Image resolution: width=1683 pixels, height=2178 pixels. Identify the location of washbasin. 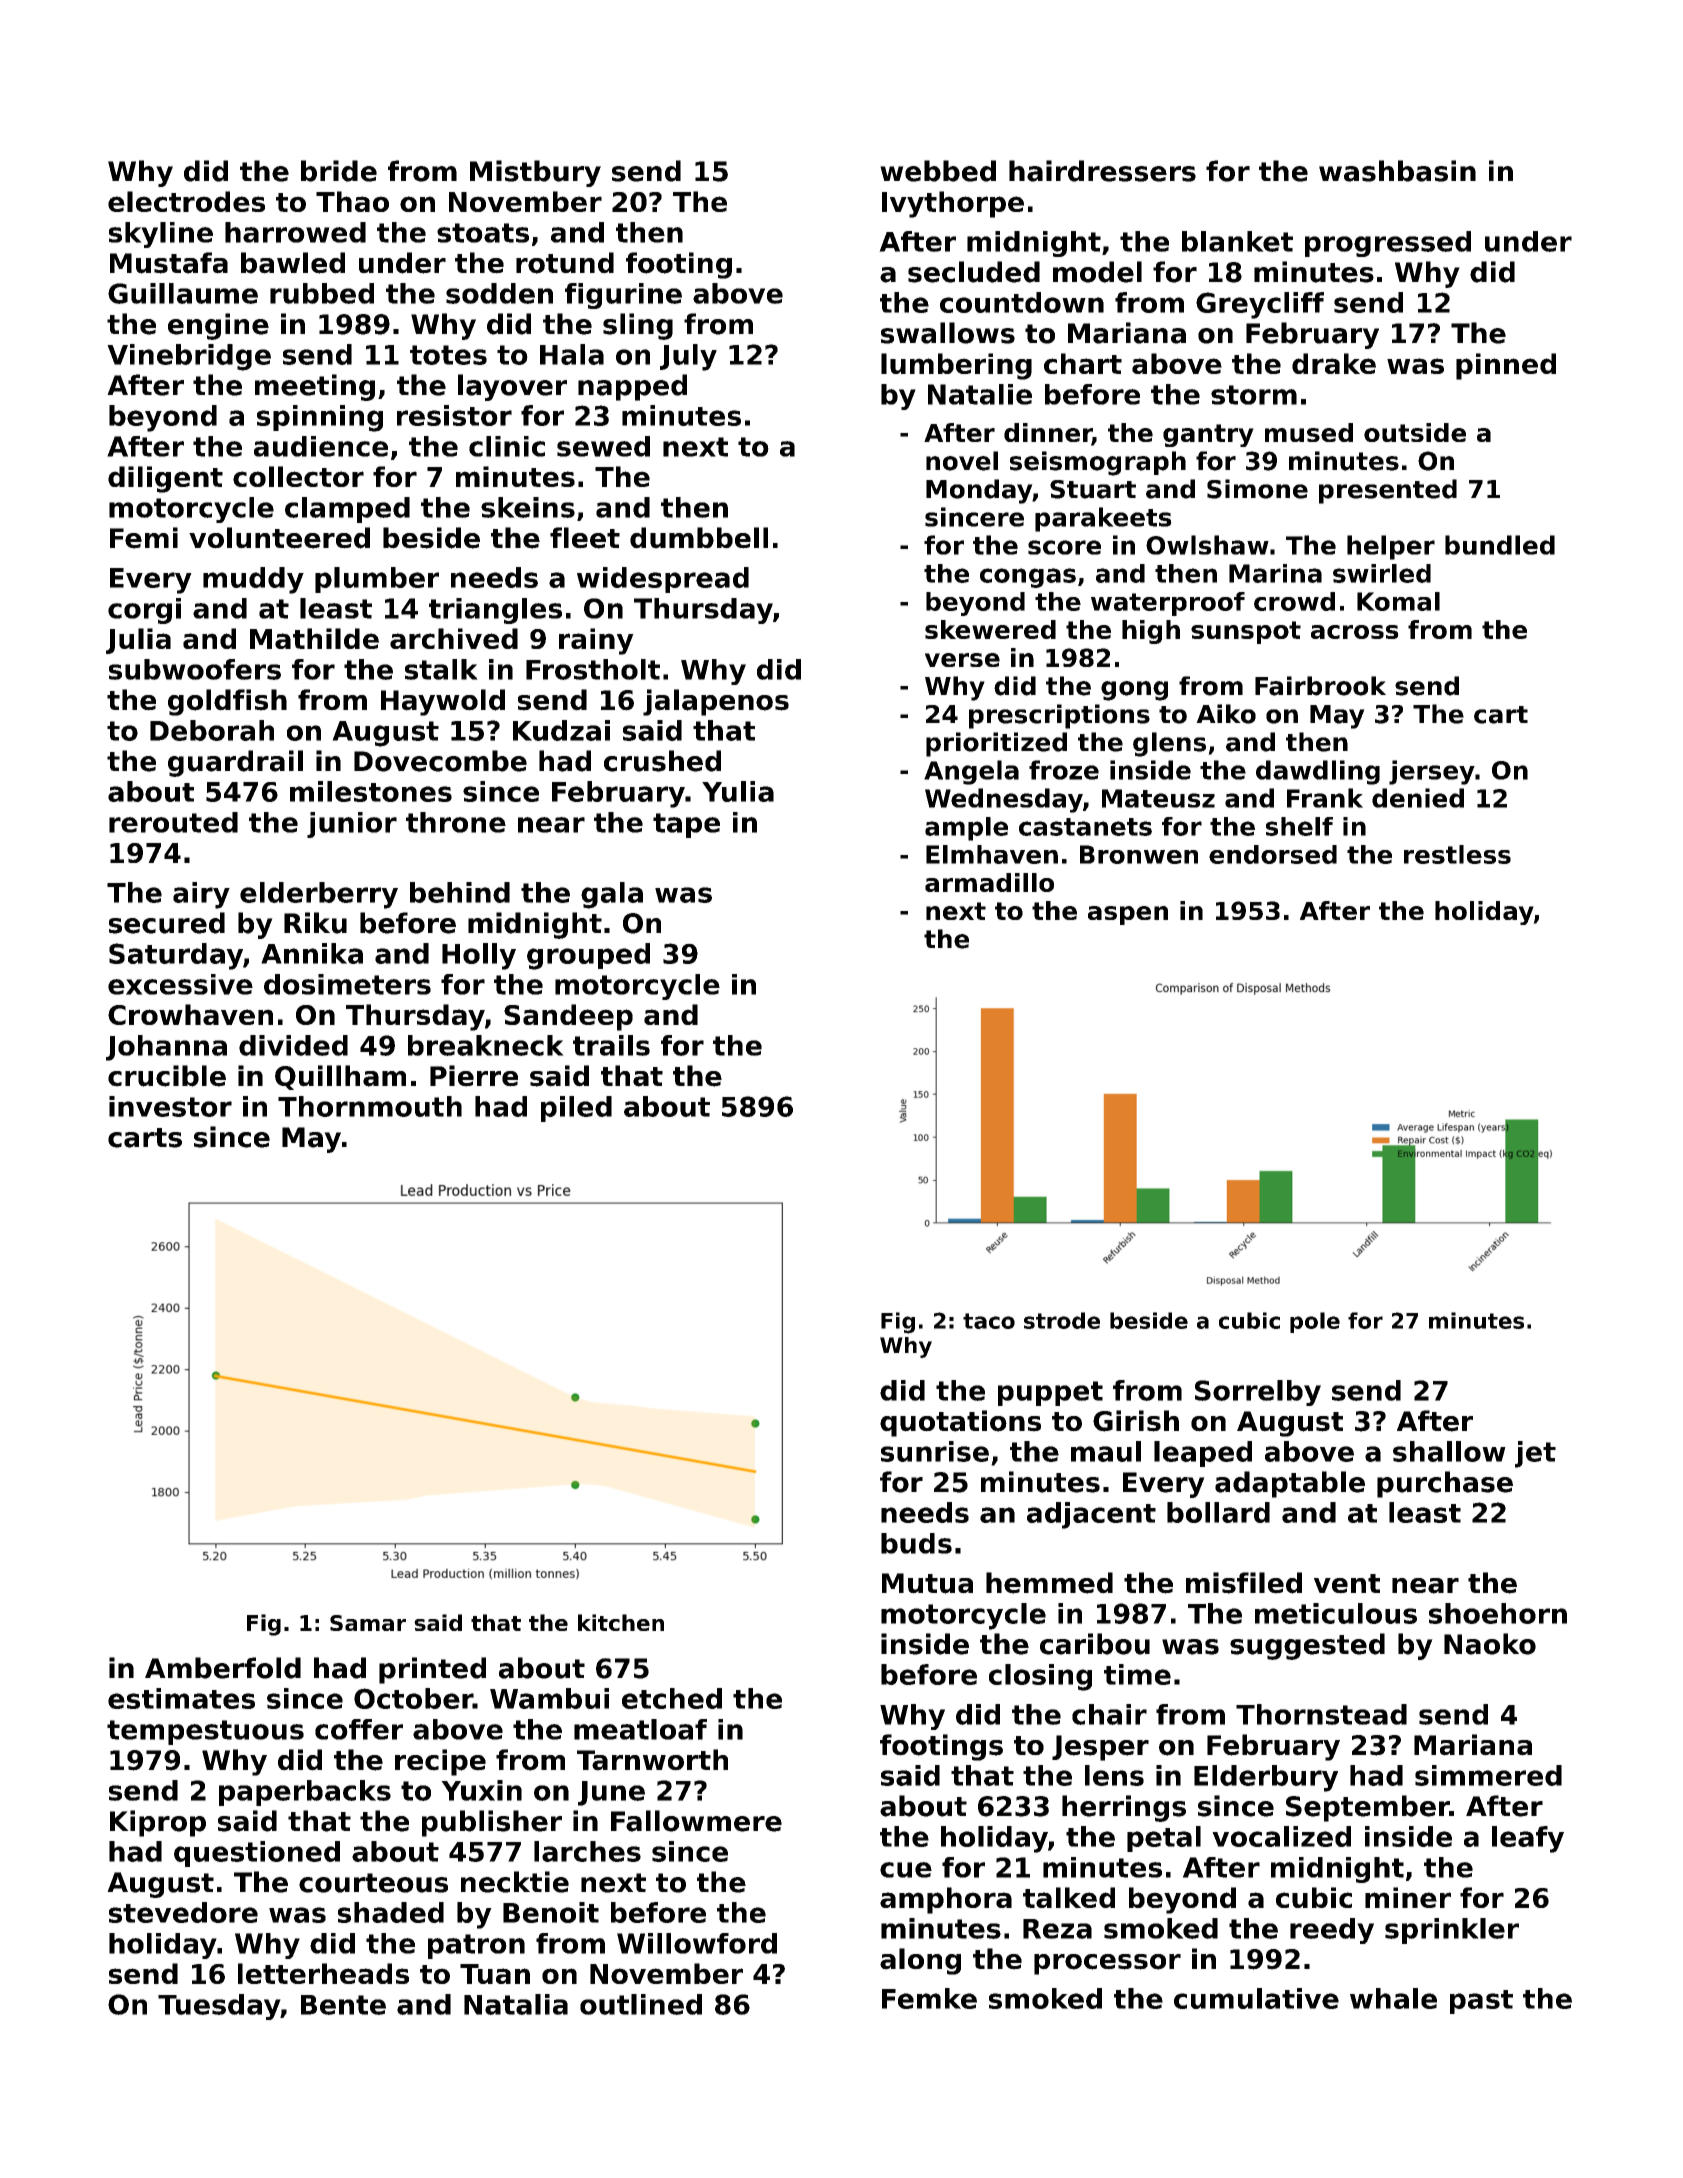
(1397, 171).
